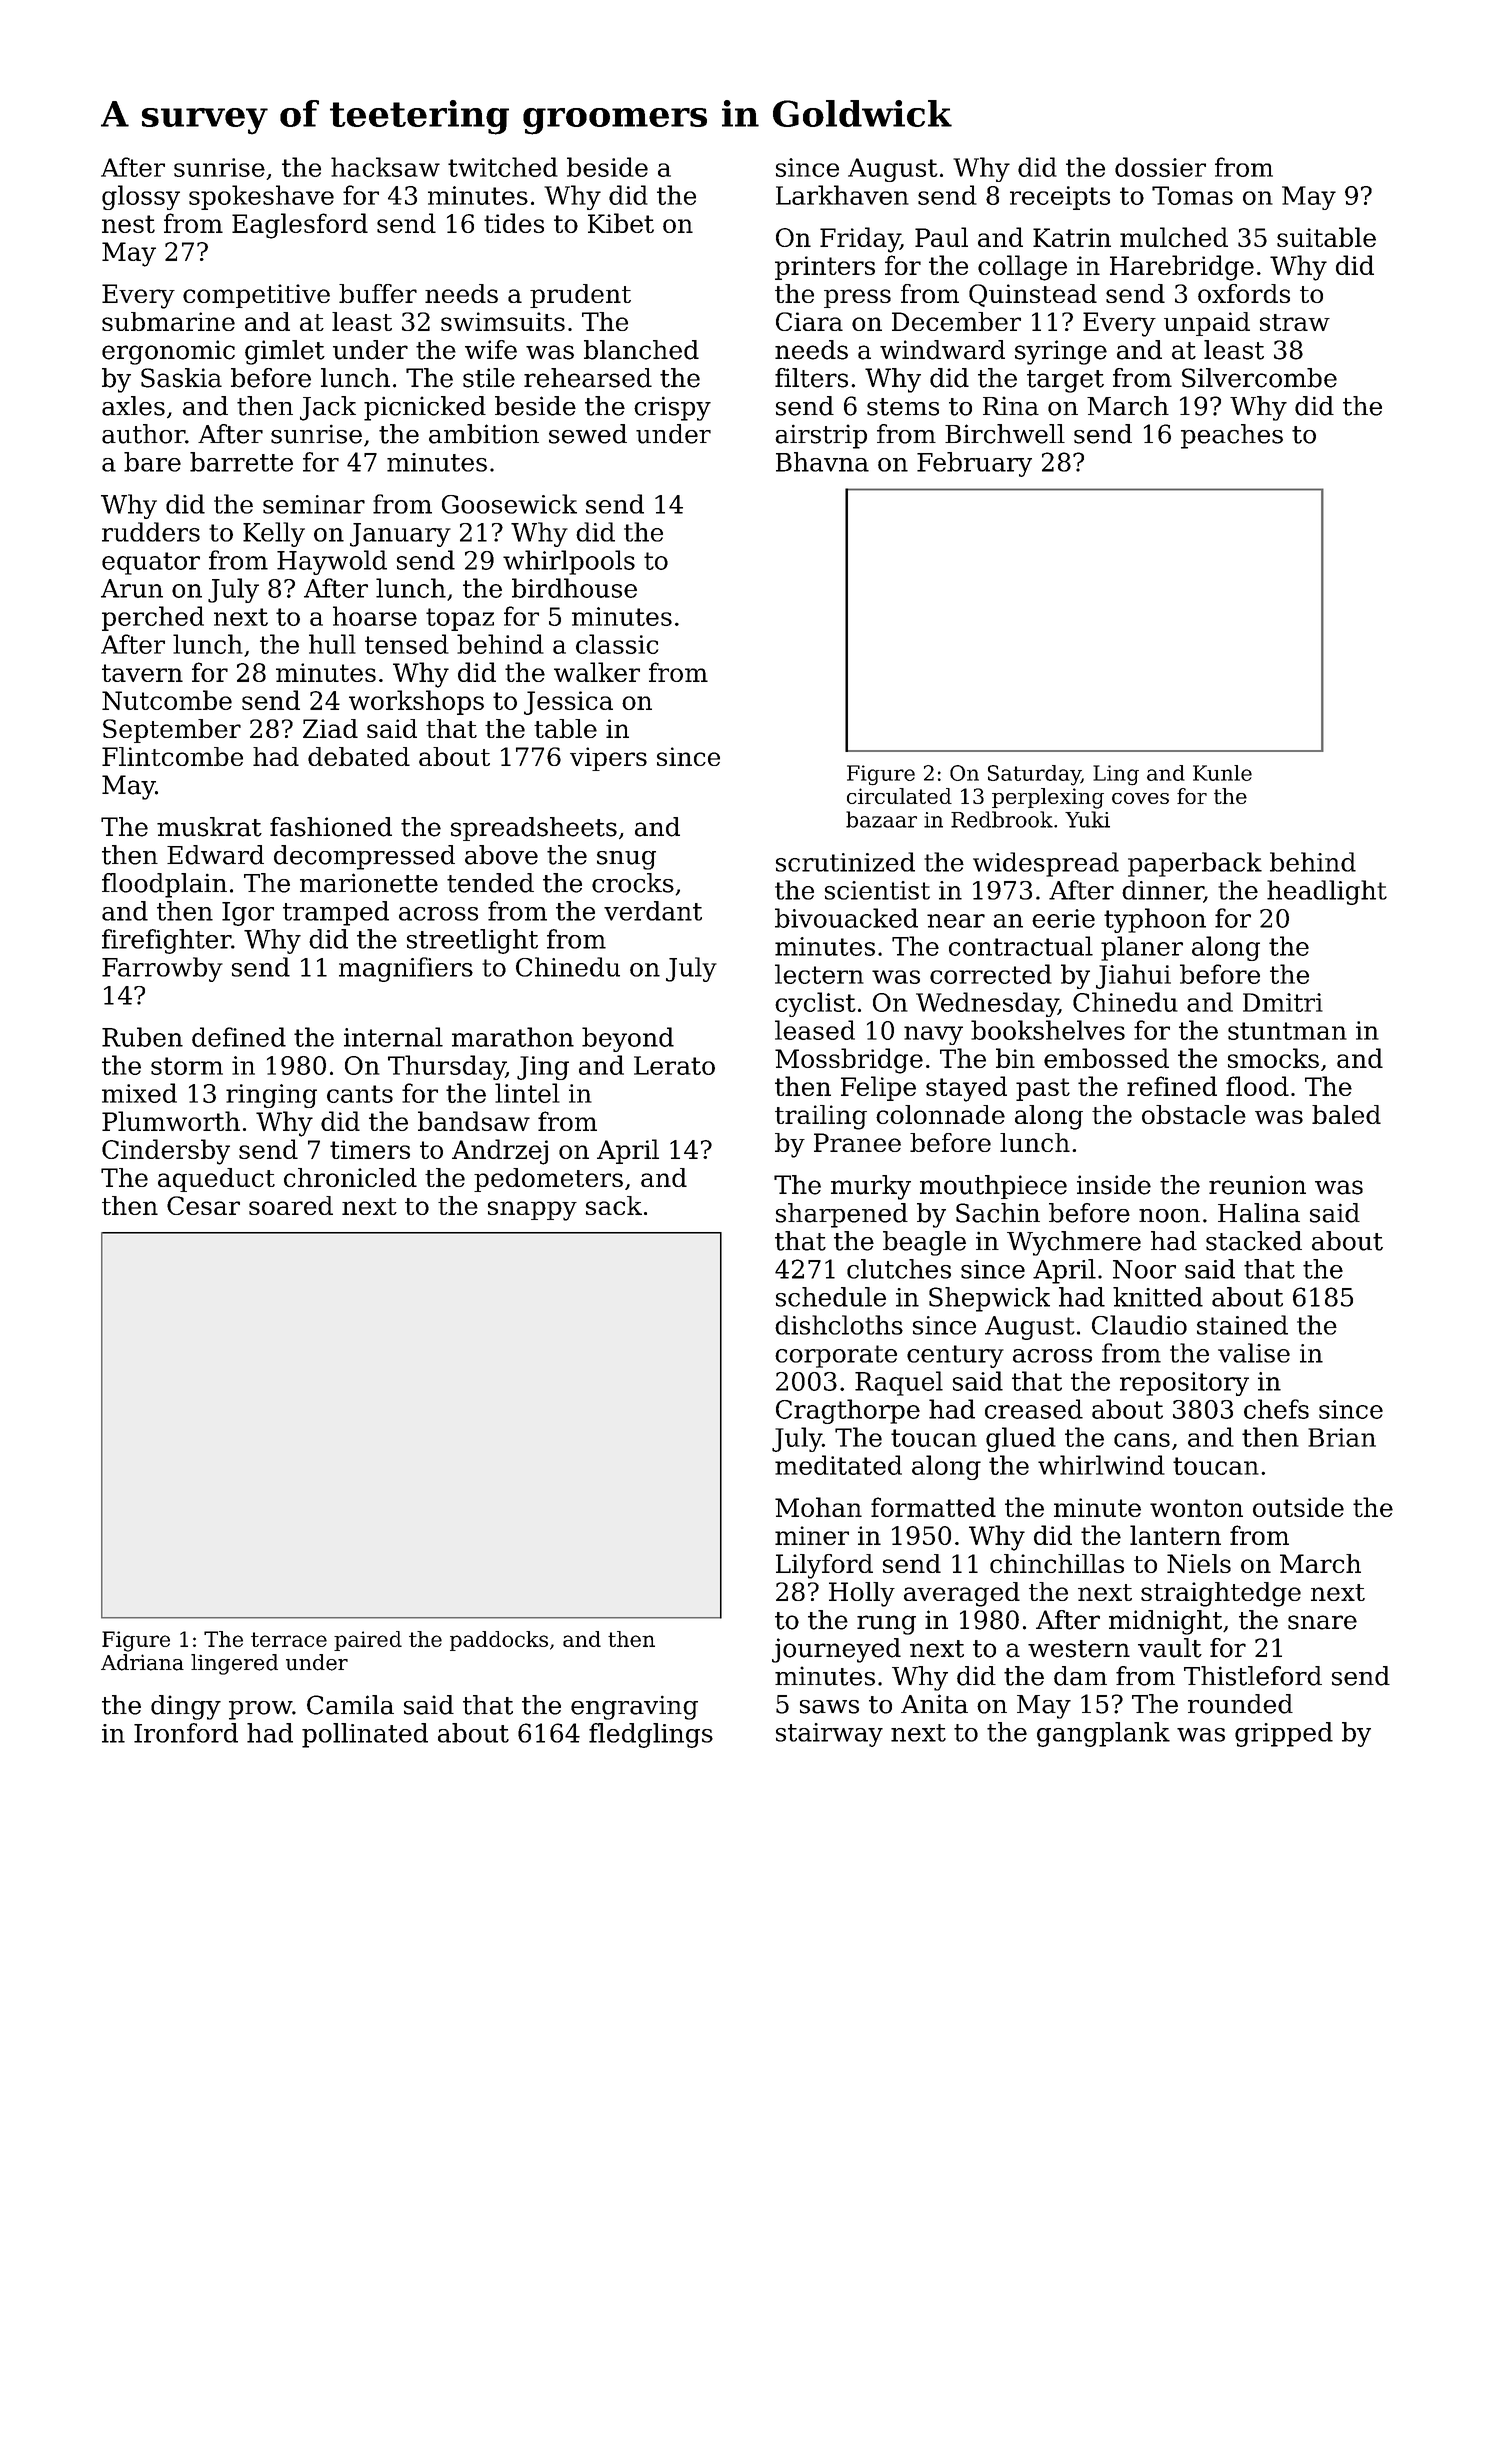 The width and height of the page is (1496, 2464). I want to click on Thursday, so click(447, 1067).
